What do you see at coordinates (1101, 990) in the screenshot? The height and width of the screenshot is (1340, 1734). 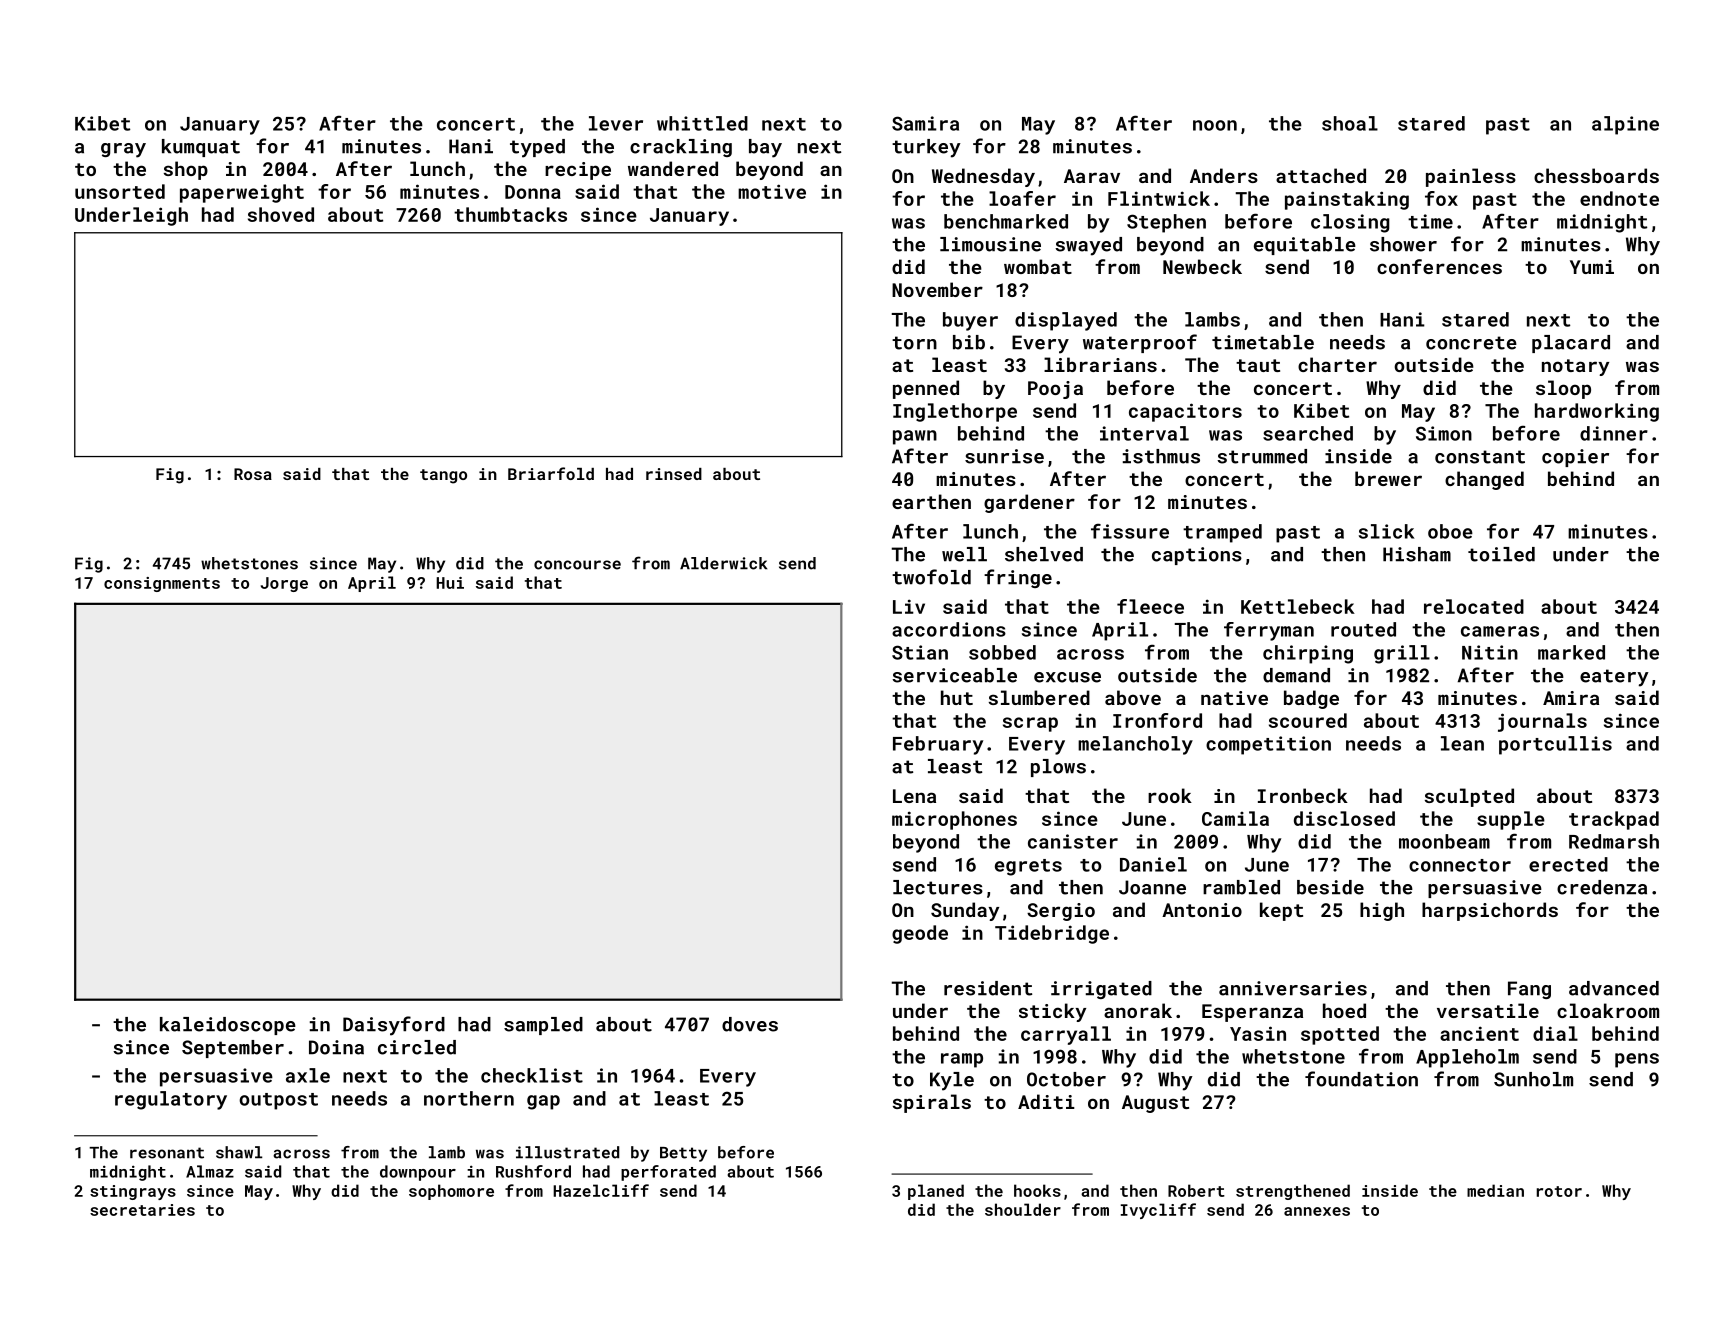 I see `irrigated` at bounding box center [1101, 990].
